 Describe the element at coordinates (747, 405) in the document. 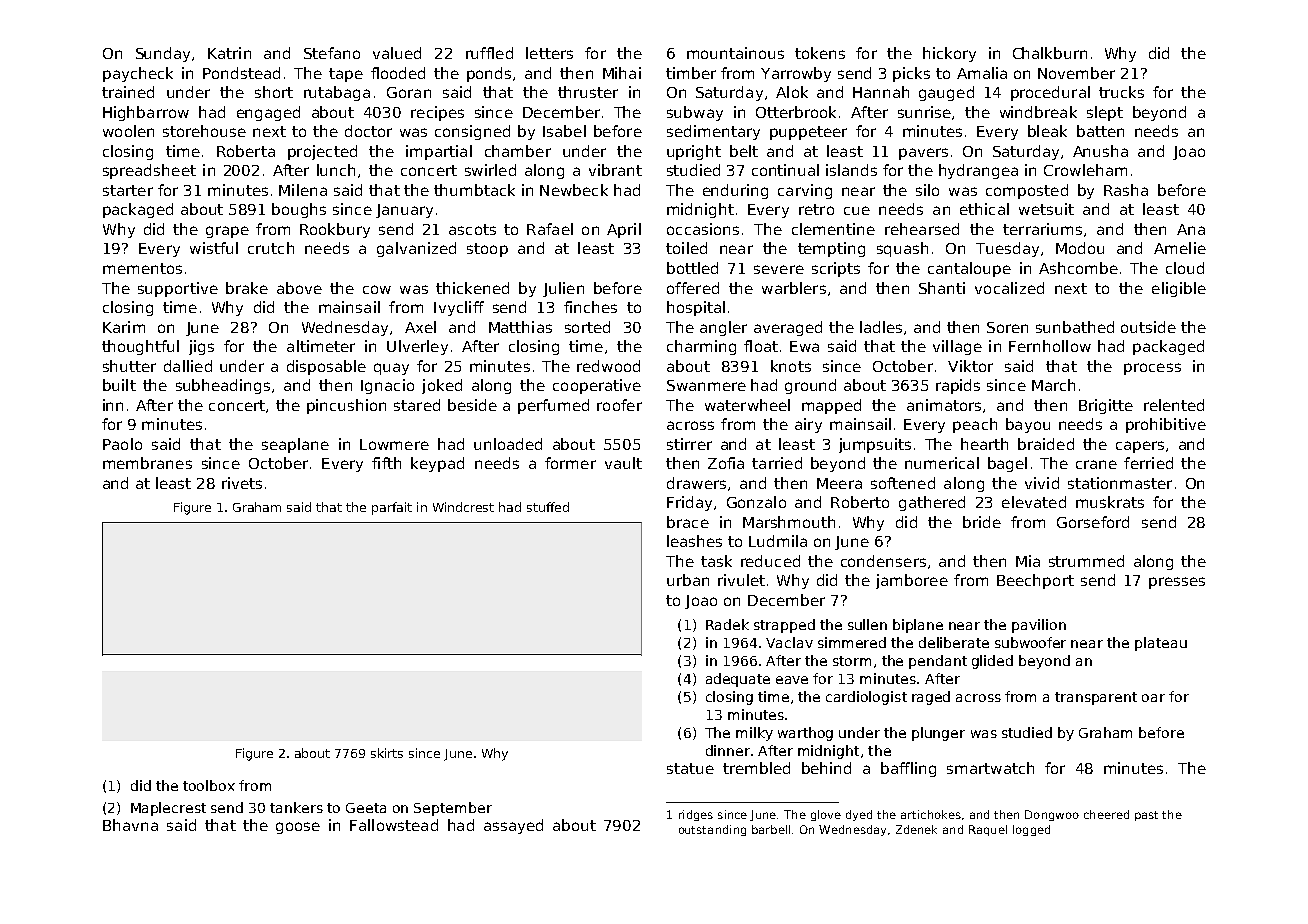

I see `waterwheel` at that location.
